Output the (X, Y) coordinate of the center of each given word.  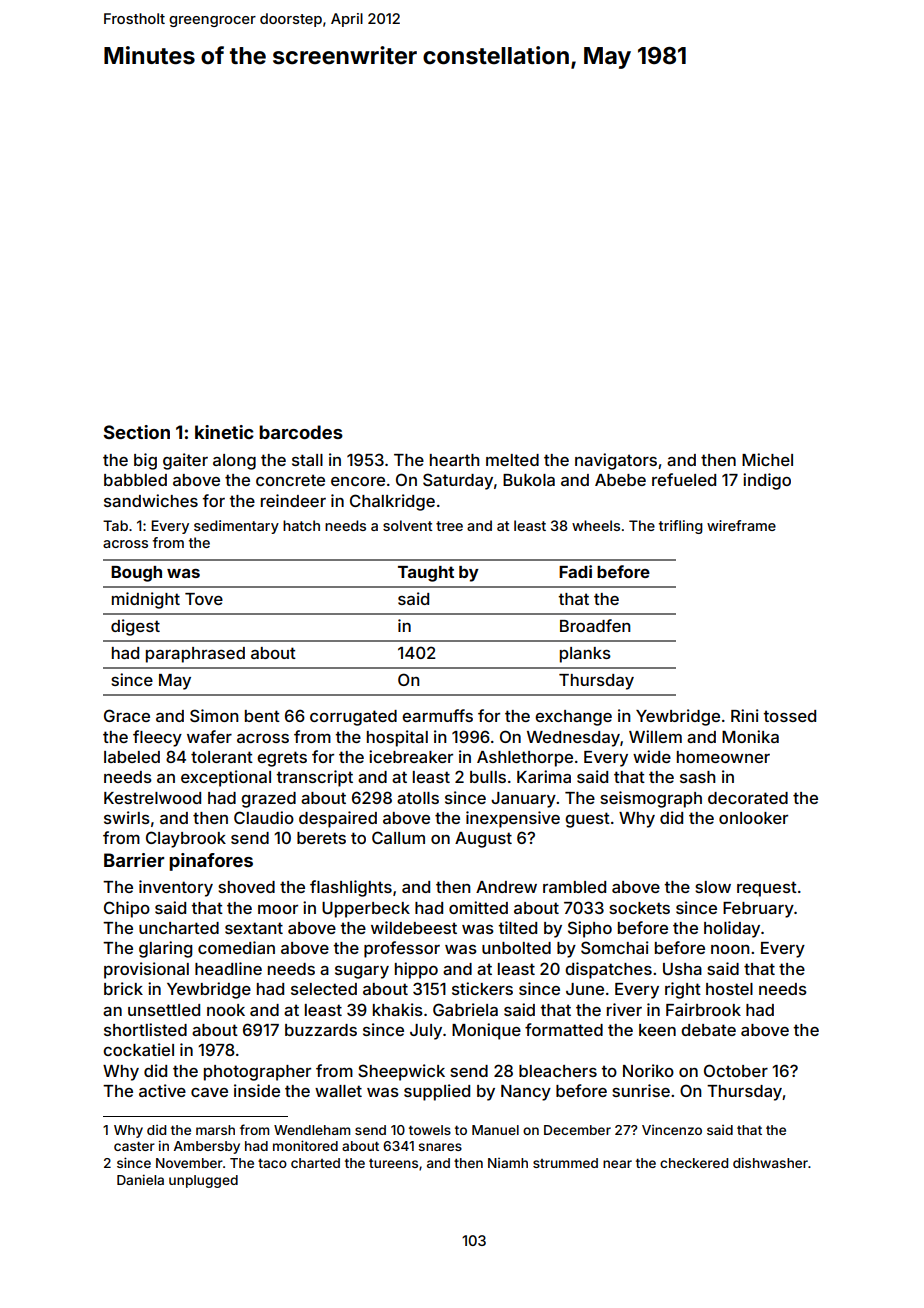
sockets (639, 908)
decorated (748, 798)
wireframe (741, 525)
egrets (282, 759)
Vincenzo (672, 1130)
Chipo (127, 909)
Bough (136, 574)
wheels (596, 525)
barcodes (301, 432)
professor (402, 949)
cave (209, 1092)
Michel (767, 459)
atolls (418, 798)
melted (512, 460)
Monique (486, 1031)
